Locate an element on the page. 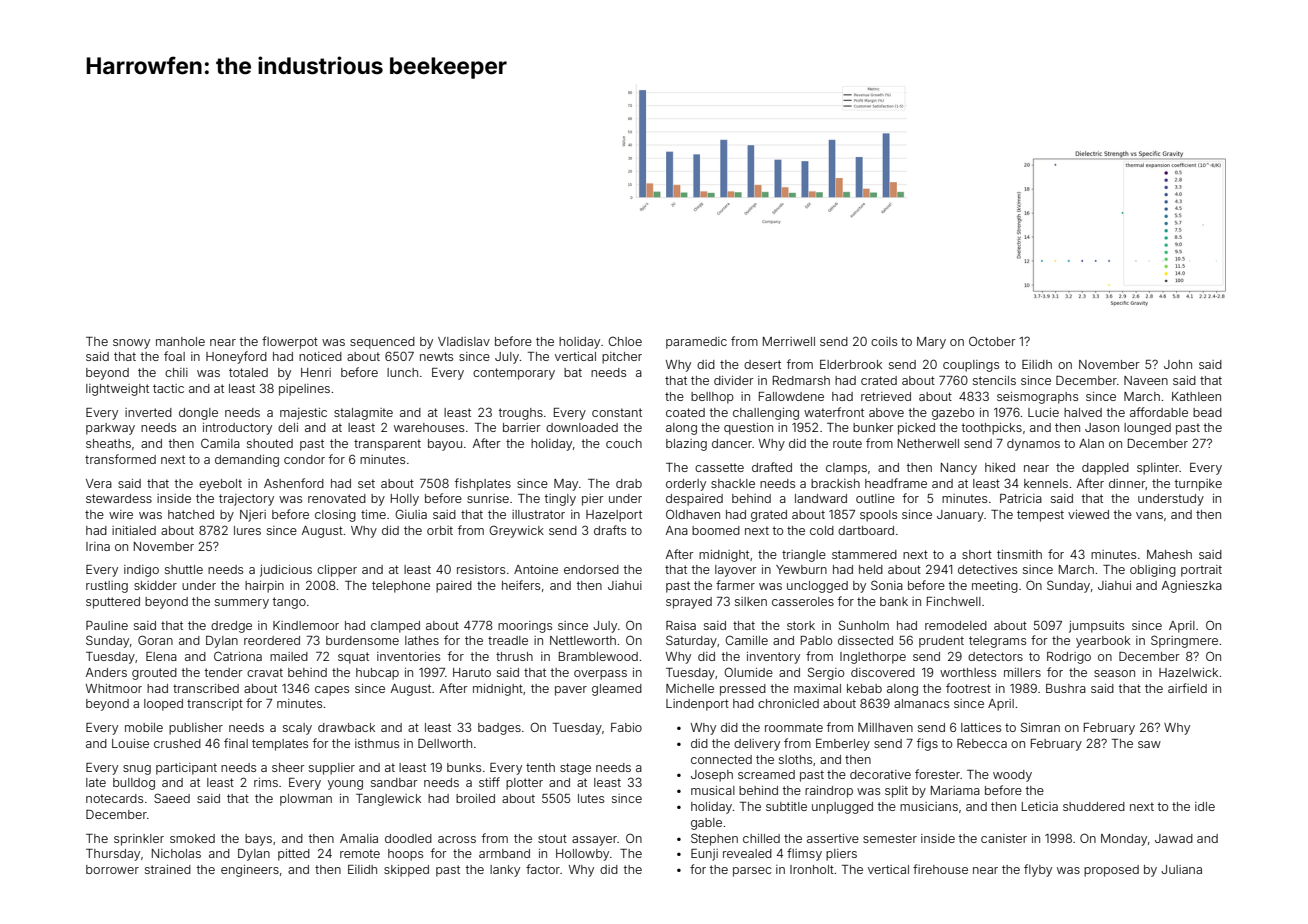 Image resolution: width=1308 pixels, height=924 pixels. Amalia is located at coordinates (359, 838).
